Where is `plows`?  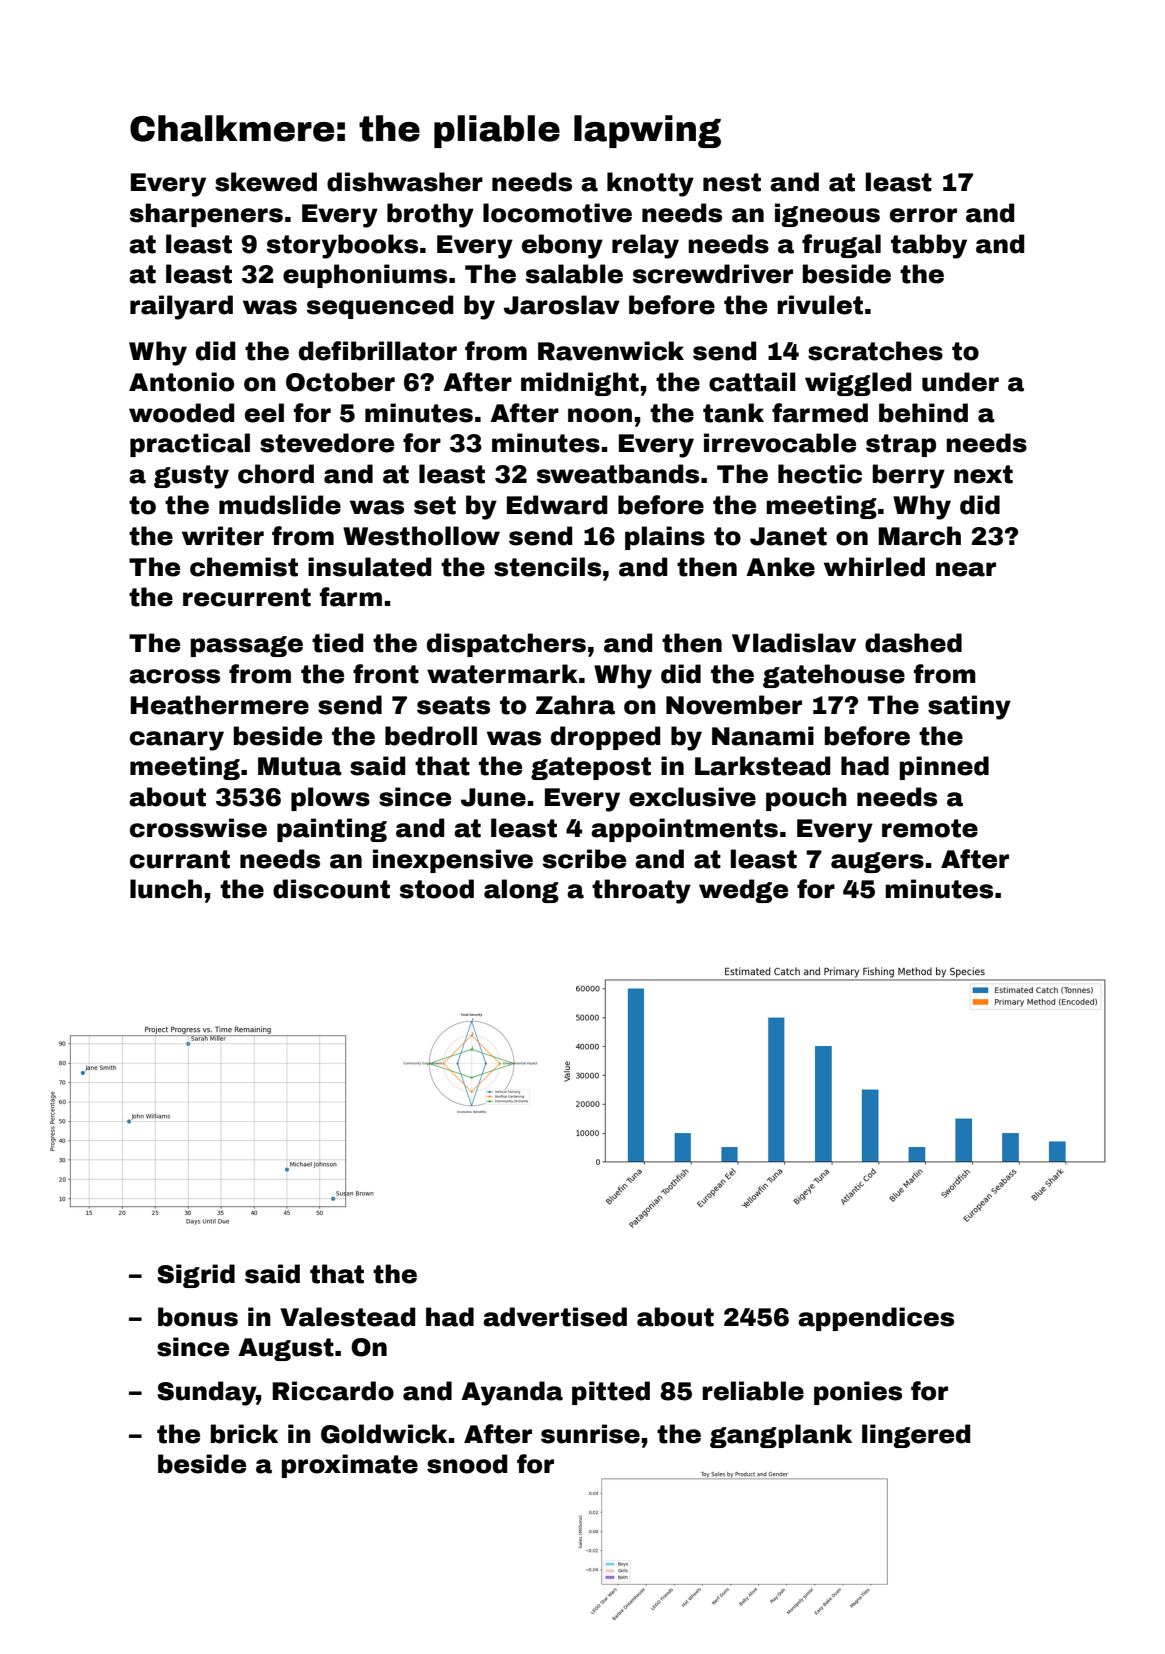
plows is located at coordinates (330, 799).
